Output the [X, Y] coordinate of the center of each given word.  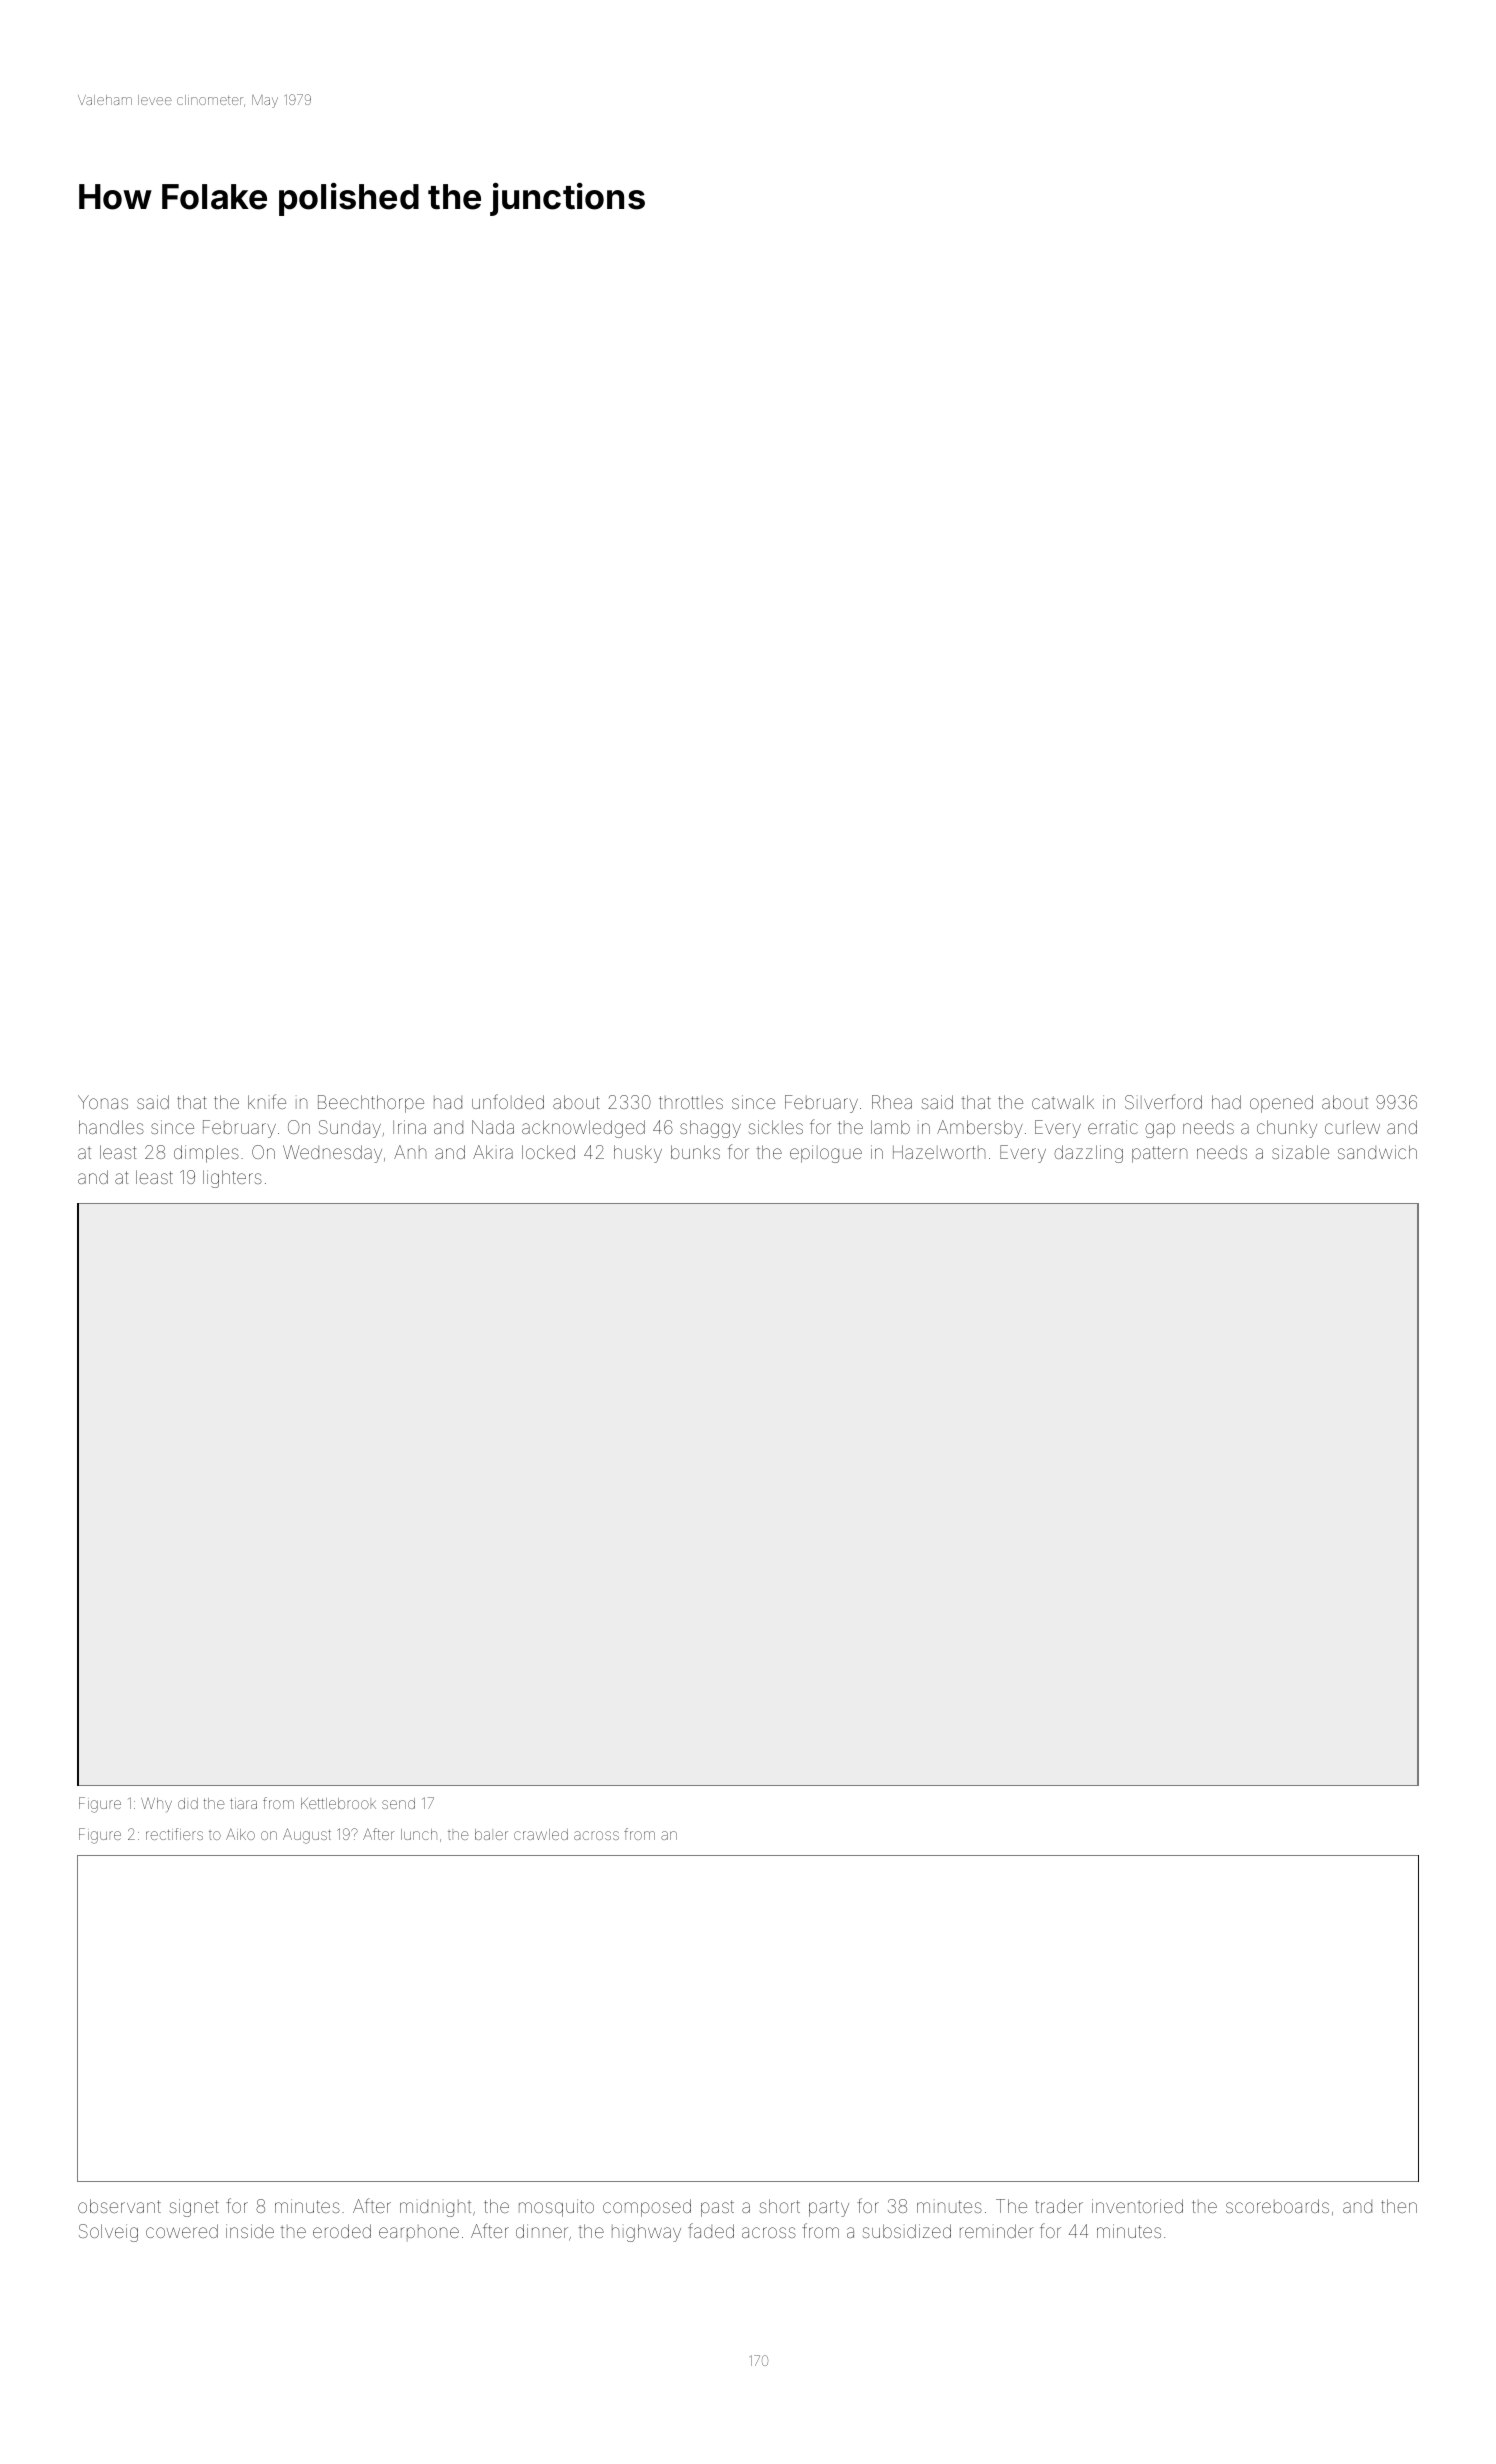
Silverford [1163, 1101]
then [1399, 2206]
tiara [243, 1804]
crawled [541, 1834]
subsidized [907, 2231]
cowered [182, 2231]
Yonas [103, 1102]
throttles [691, 1102]
